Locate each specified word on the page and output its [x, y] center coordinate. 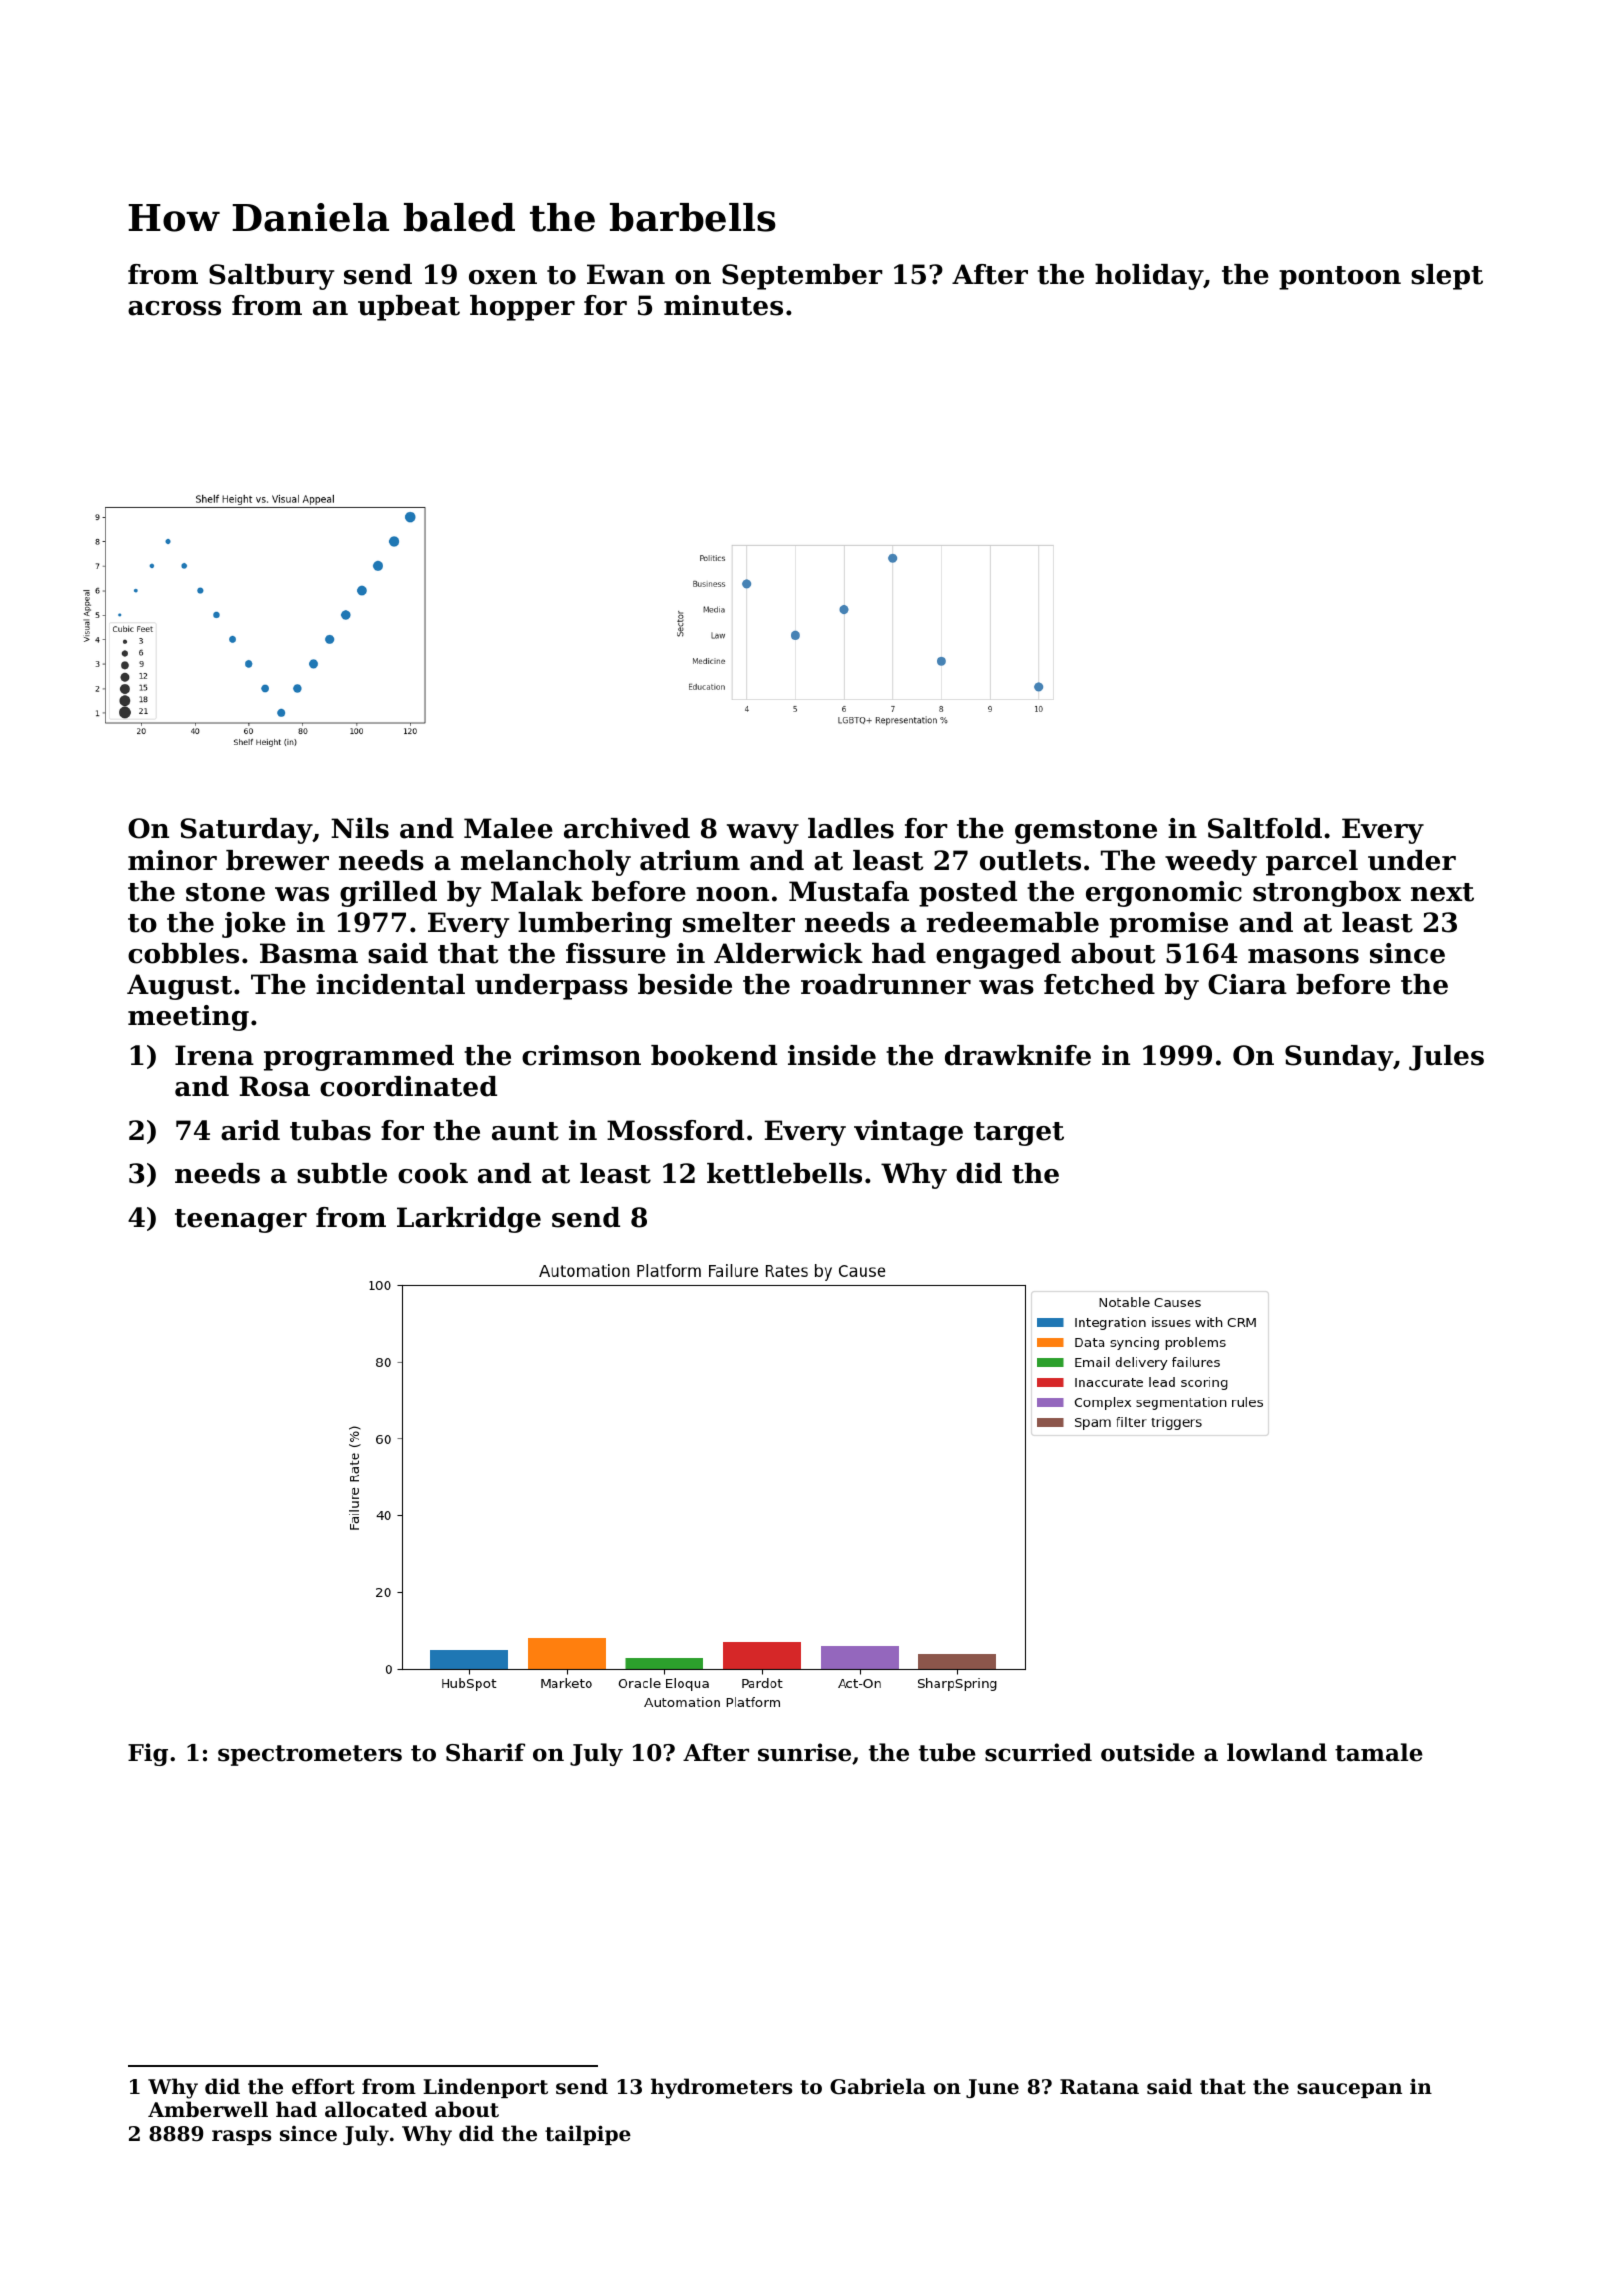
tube [947, 1752]
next [1442, 892]
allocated [376, 2109]
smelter [739, 922]
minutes [723, 305]
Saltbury [271, 277]
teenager [241, 1221]
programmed [359, 1058]
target [1019, 1134]
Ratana [1099, 2087]
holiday [1149, 277]
